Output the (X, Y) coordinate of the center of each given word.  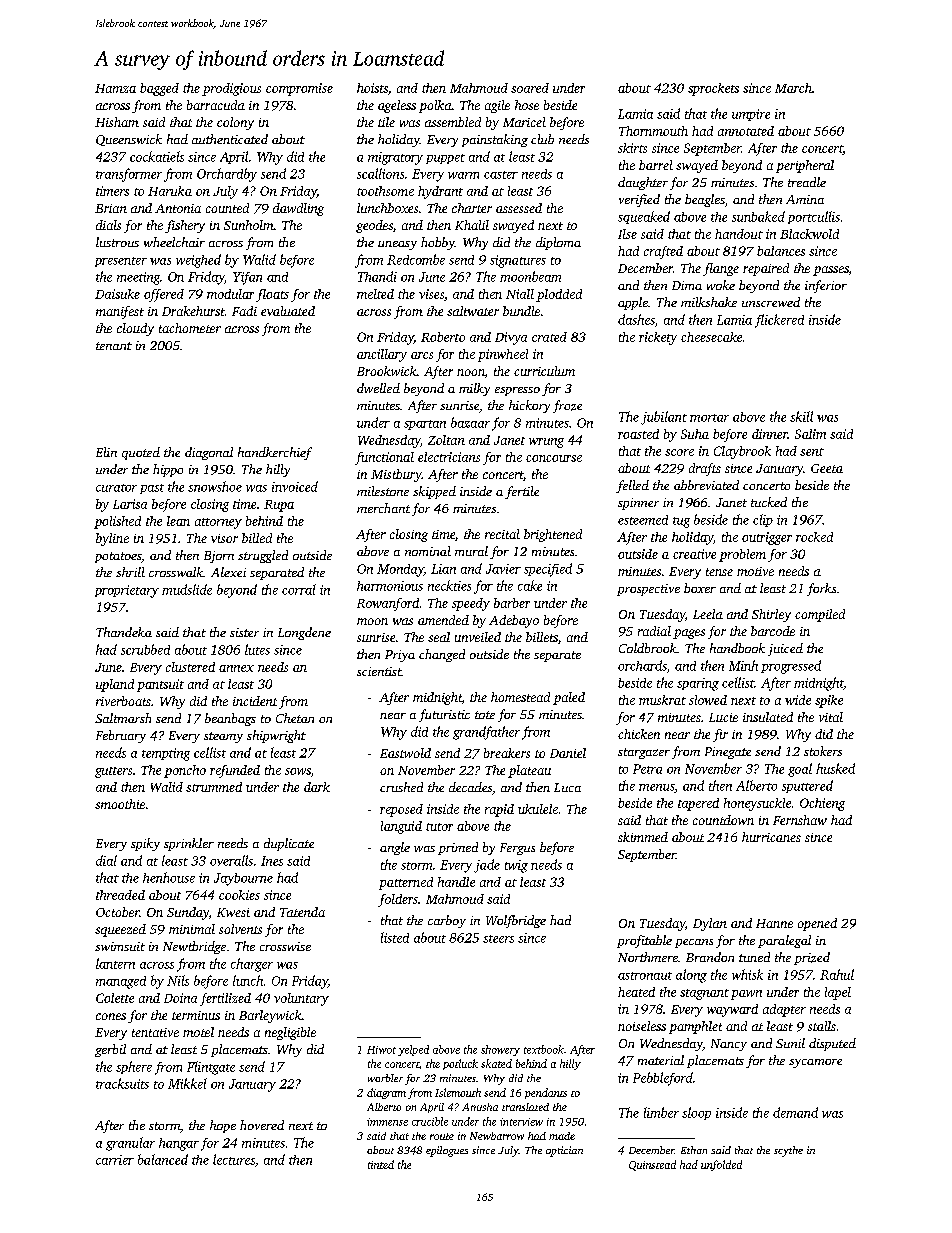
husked (835, 768)
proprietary (127, 591)
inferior (826, 286)
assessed (519, 208)
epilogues (447, 1151)
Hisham (117, 122)
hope (223, 1126)
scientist (379, 671)
